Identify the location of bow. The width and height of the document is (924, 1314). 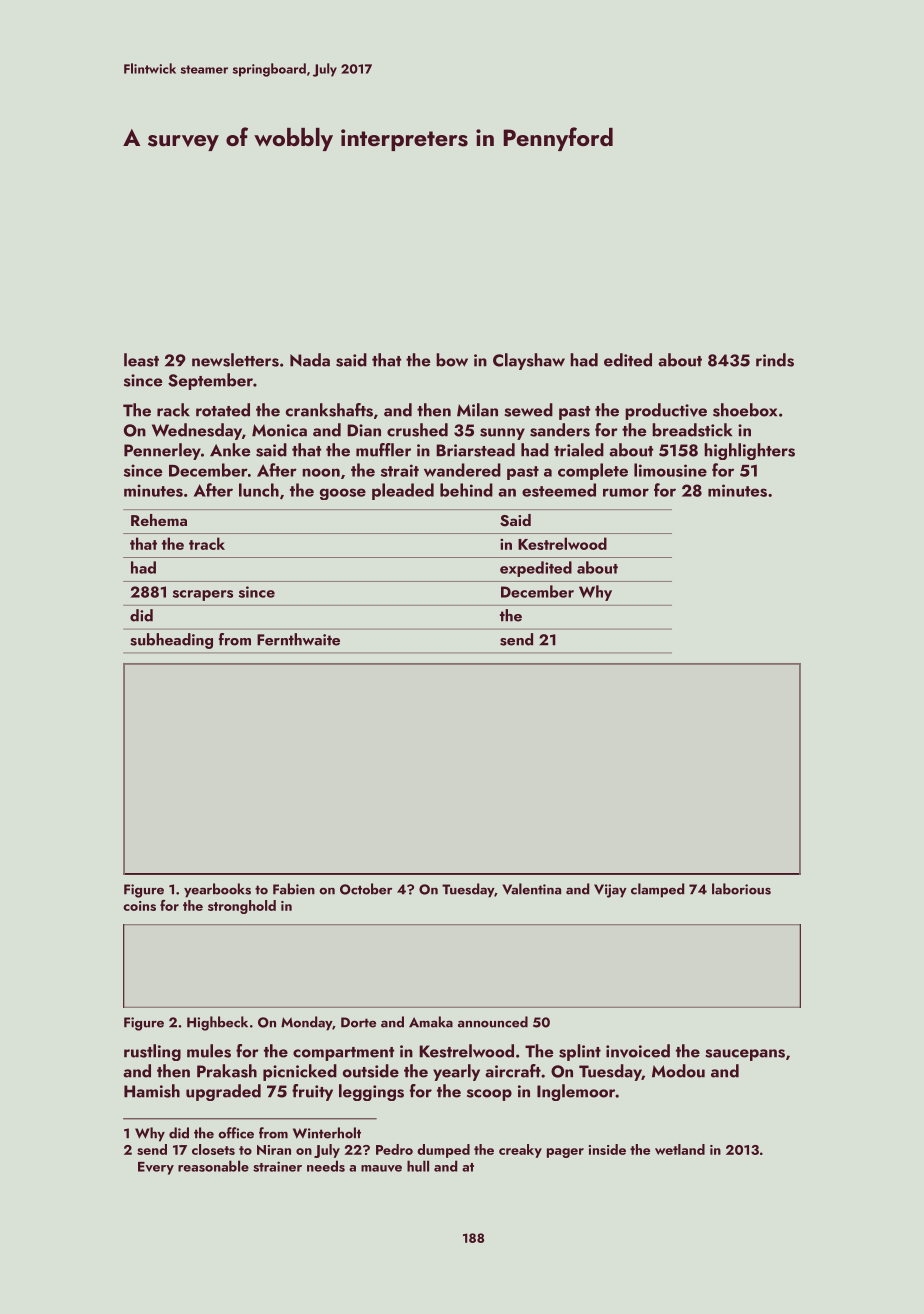
(452, 360).
